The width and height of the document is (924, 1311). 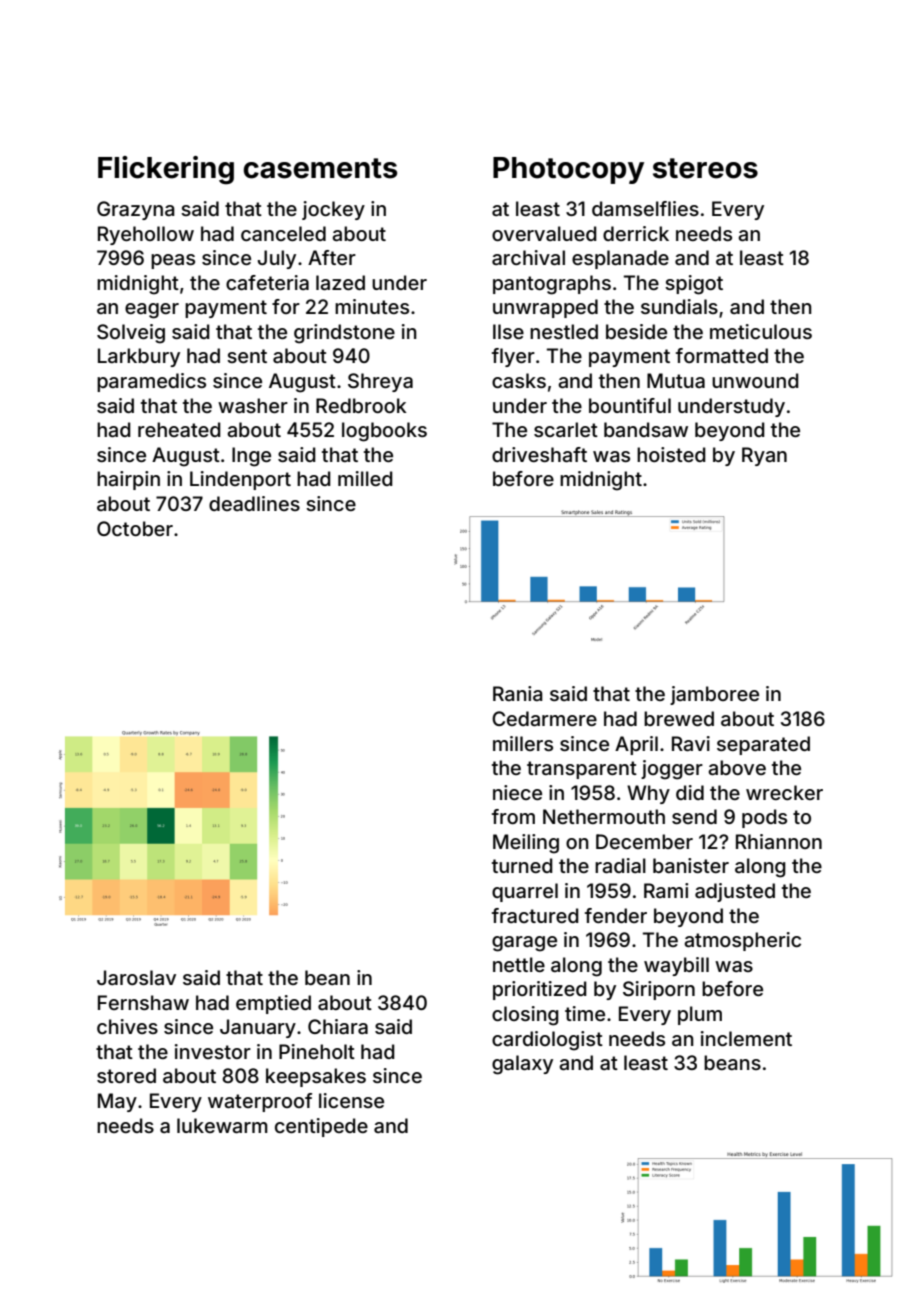 What do you see at coordinates (139, 357) in the document?
I see `Larkbury` at bounding box center [139, 357].
